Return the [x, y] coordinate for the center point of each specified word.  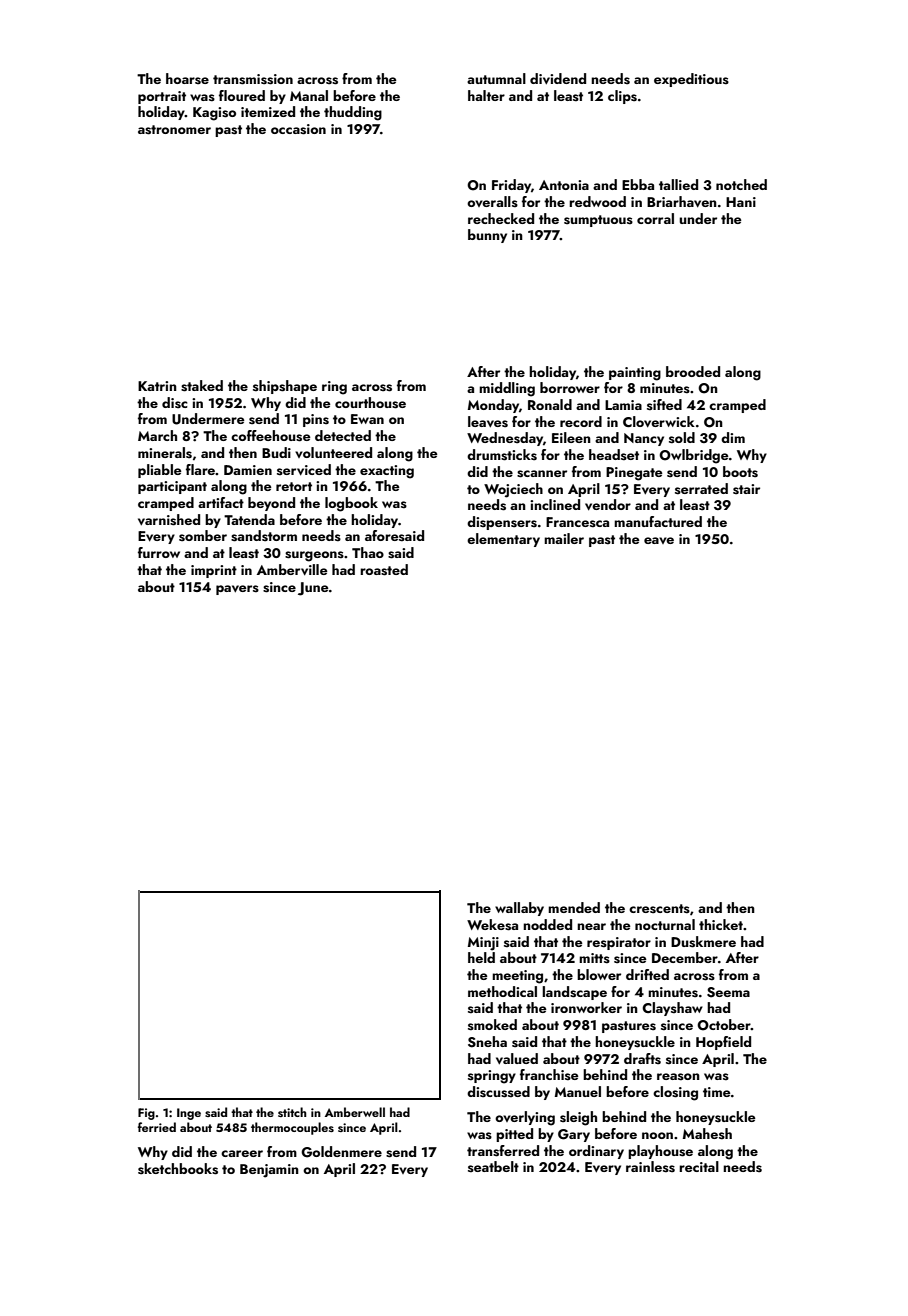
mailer [564, 538]
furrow [159, 552]
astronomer [174, 130]
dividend [558, 79]
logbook [351, 504]
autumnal [496, 78]
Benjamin [269, 1171]
